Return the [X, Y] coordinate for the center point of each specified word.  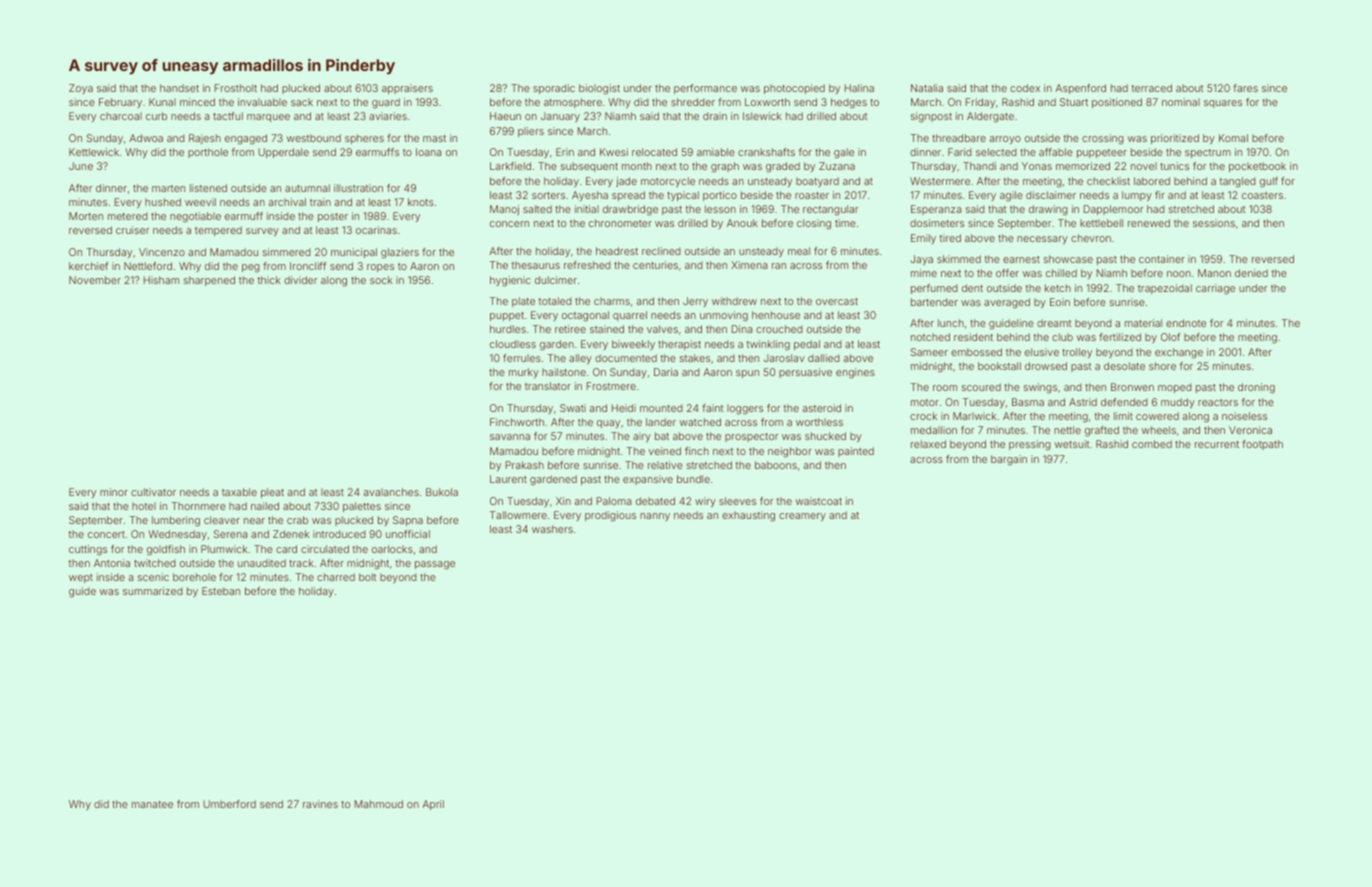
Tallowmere [518, 515]
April [433, 805]
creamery [802, 517]
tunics [1174, 166]
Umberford [229, 804]
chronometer [620, 223]
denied [1251, 273]
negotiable [195, 217]
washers [552, 529]
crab [297, 520]
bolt [367, 577]
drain [715, 116]
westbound [314, 138]
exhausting [748, 516]
